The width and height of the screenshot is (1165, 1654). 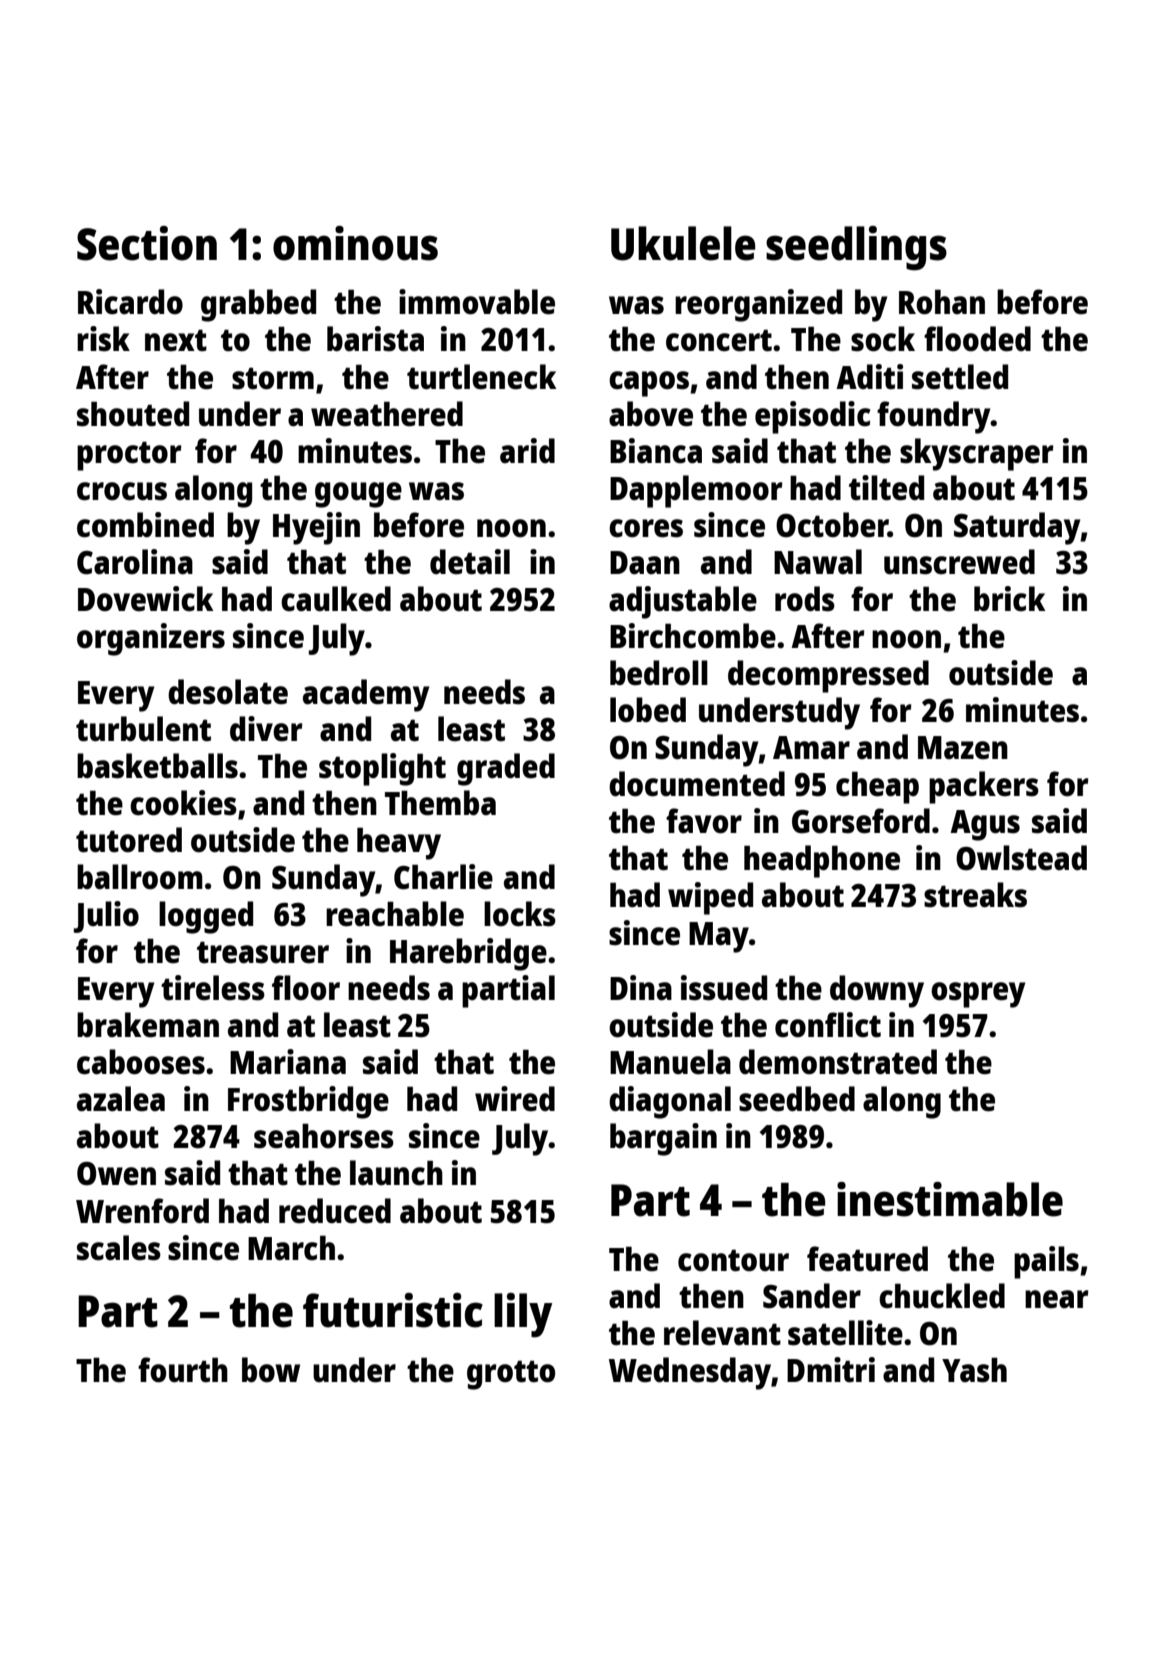 I want to click on seedlings, so click(x=856, y=248).
